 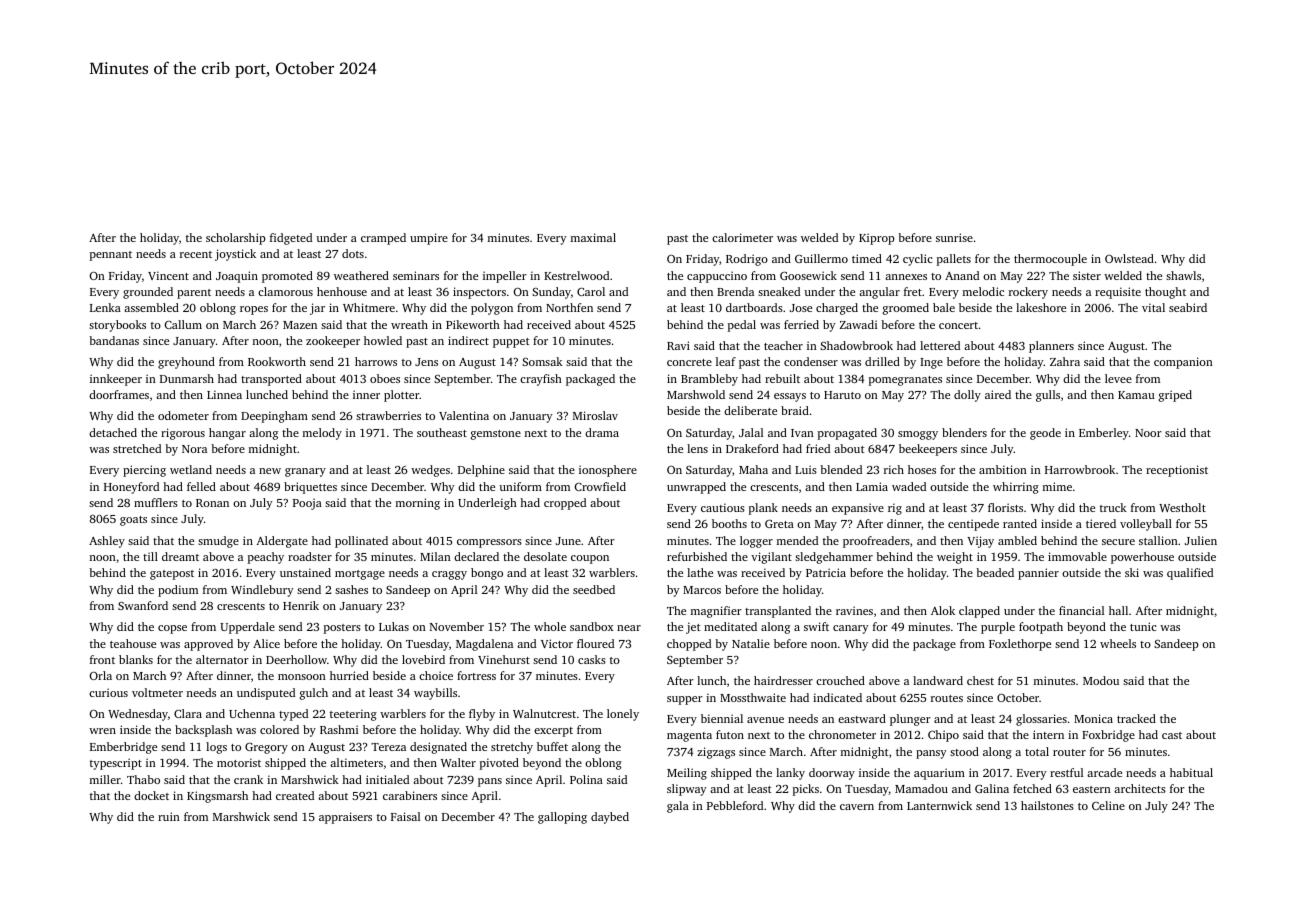 I want to click on promoted, so click(x=287, y=277).
